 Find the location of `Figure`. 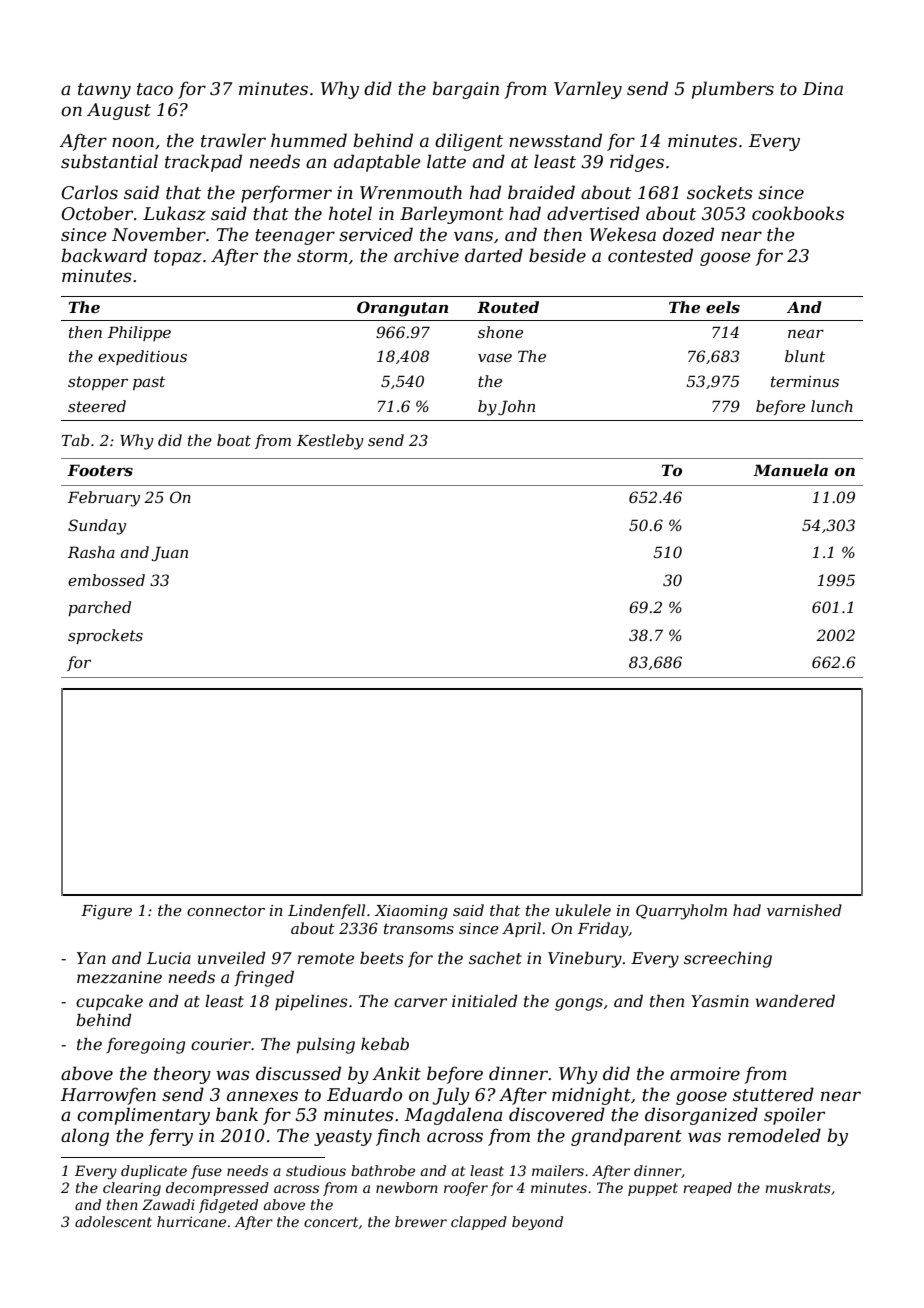

Figure is located at coordinates (106, 912).
